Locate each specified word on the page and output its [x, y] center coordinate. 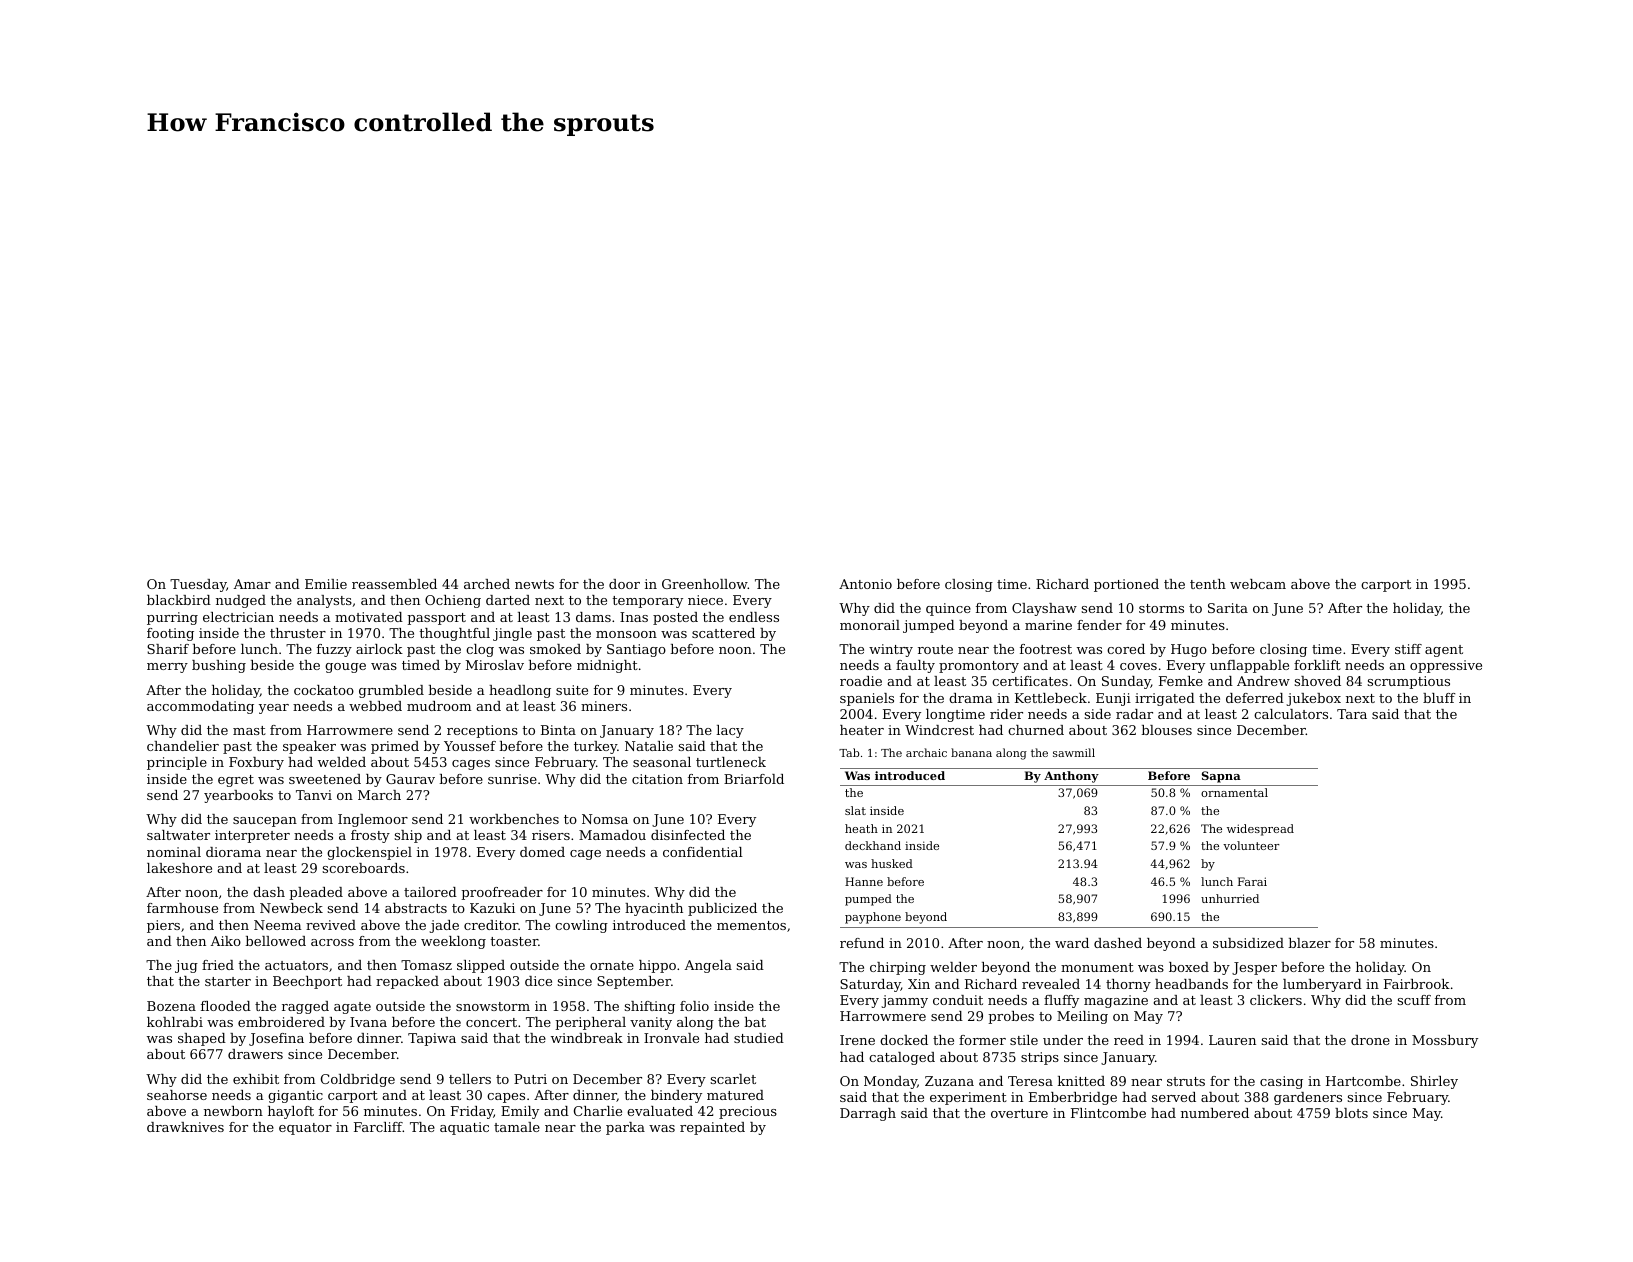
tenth [1208, 584]
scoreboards [363, 868]
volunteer [1251, 845]
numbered [1215, 1113]
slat [855, 810]
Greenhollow [705, 584]
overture [1019, 1113]
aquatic [464, 1128]
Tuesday [198, 585]
